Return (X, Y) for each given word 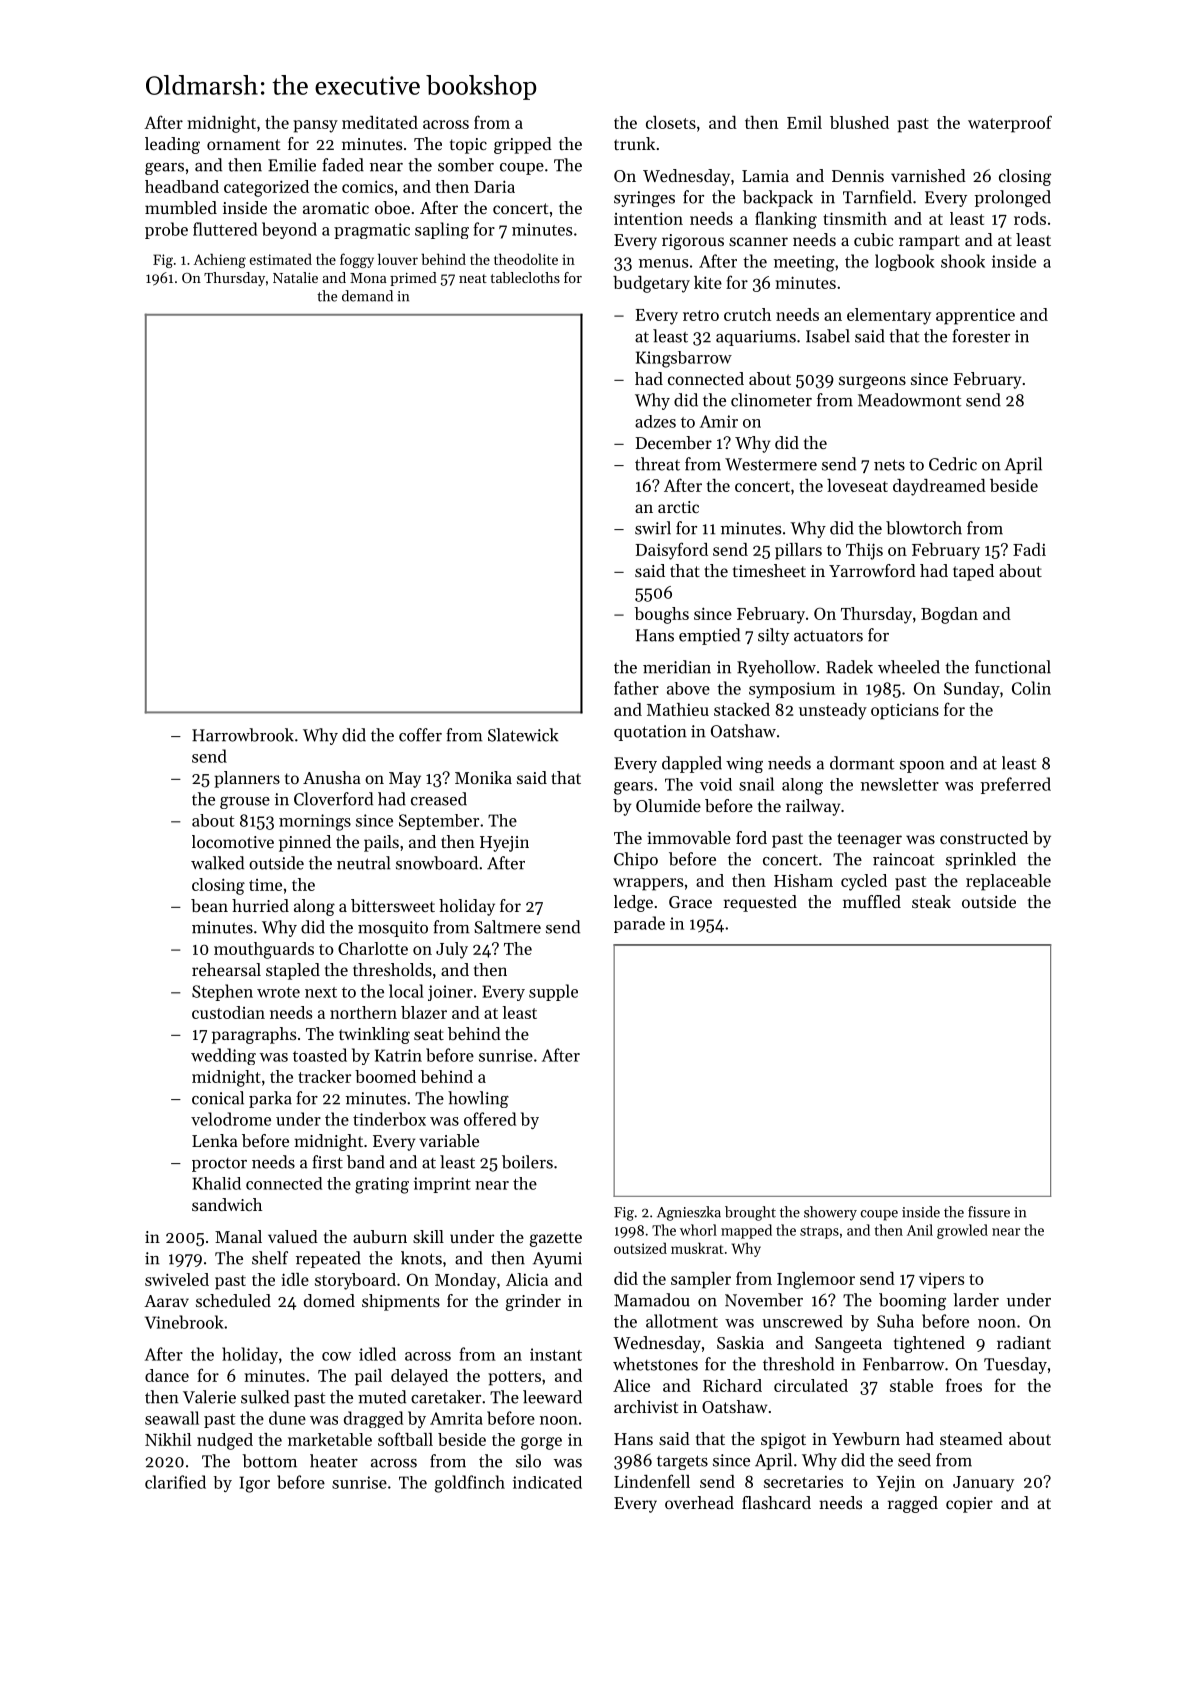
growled (962, 1231)
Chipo (636, 860)
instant (556, 1354)
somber (466, 165)
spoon (922, 767)
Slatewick (523, 735)
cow (336, 1356)
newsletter (900, 784)
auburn (380, 1236)
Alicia (527, 1279)
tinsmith (855, 218)
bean (209, 905)
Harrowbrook (243, 735)
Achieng (220, 260)
